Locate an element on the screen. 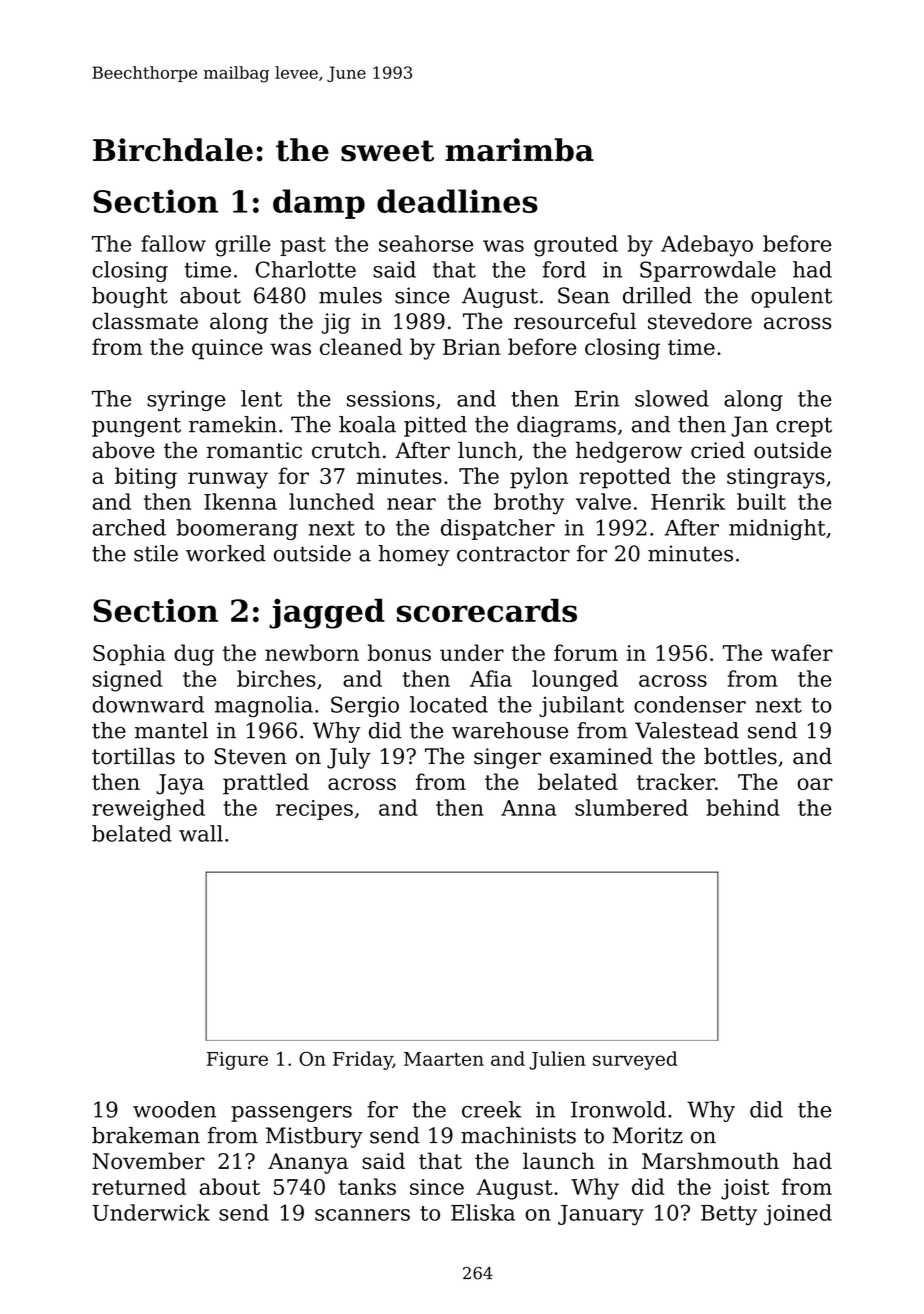 Image resolution: width=924 pixels, height=1314 pixels. fallow is located at coordinates (173, 243).
